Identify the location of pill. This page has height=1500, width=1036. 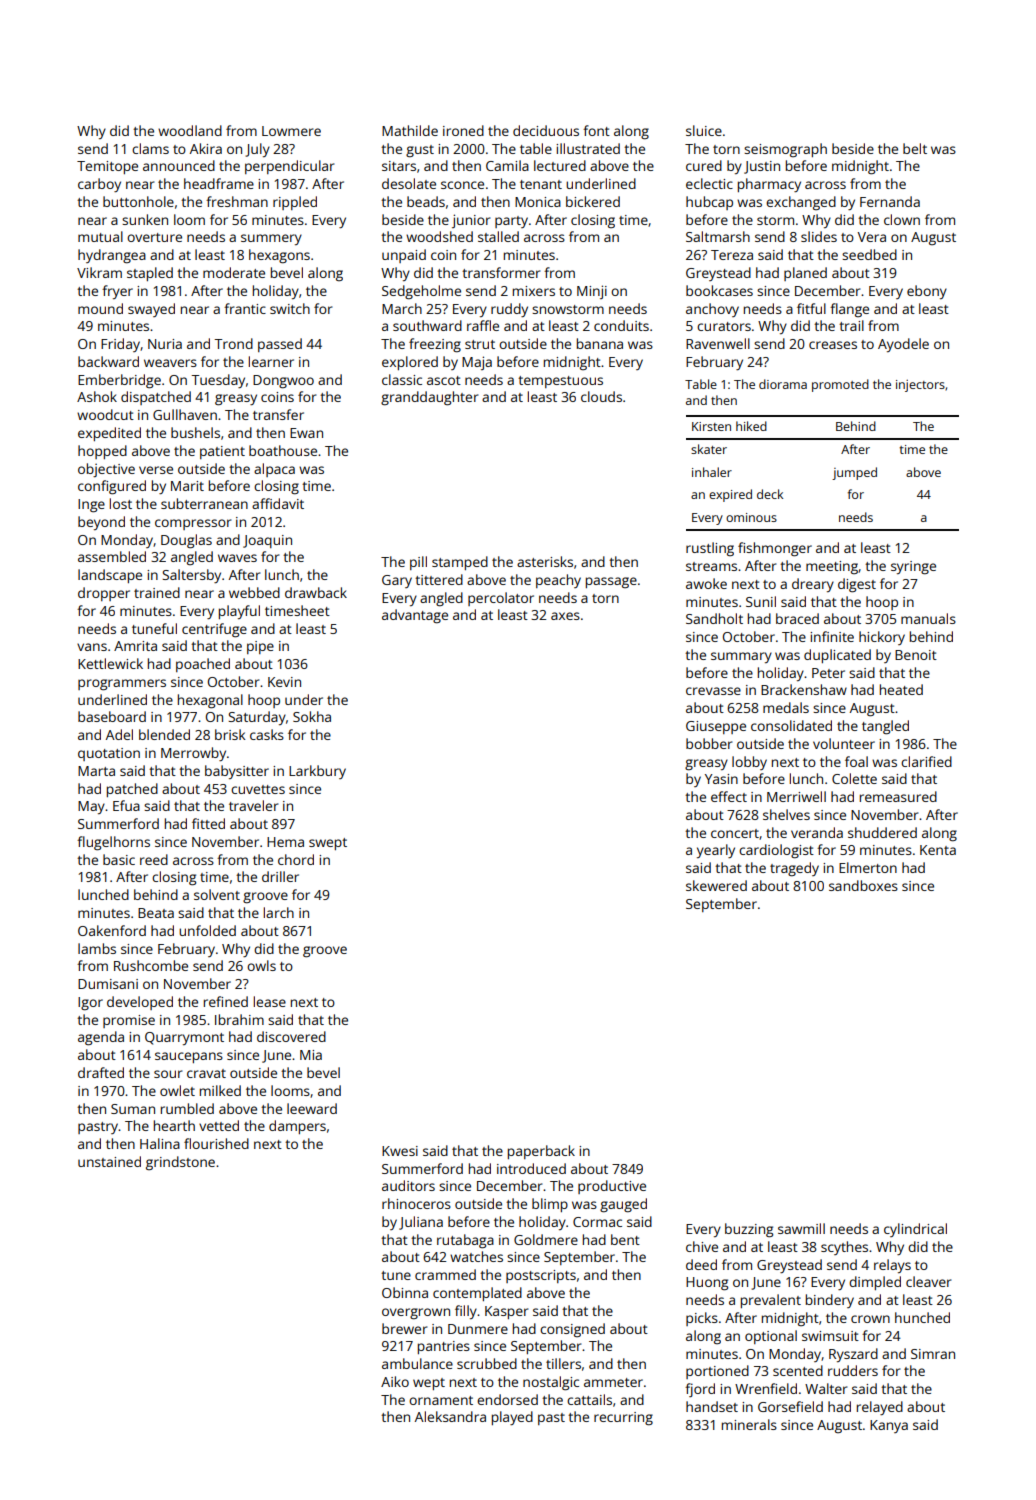
(418, 563).
